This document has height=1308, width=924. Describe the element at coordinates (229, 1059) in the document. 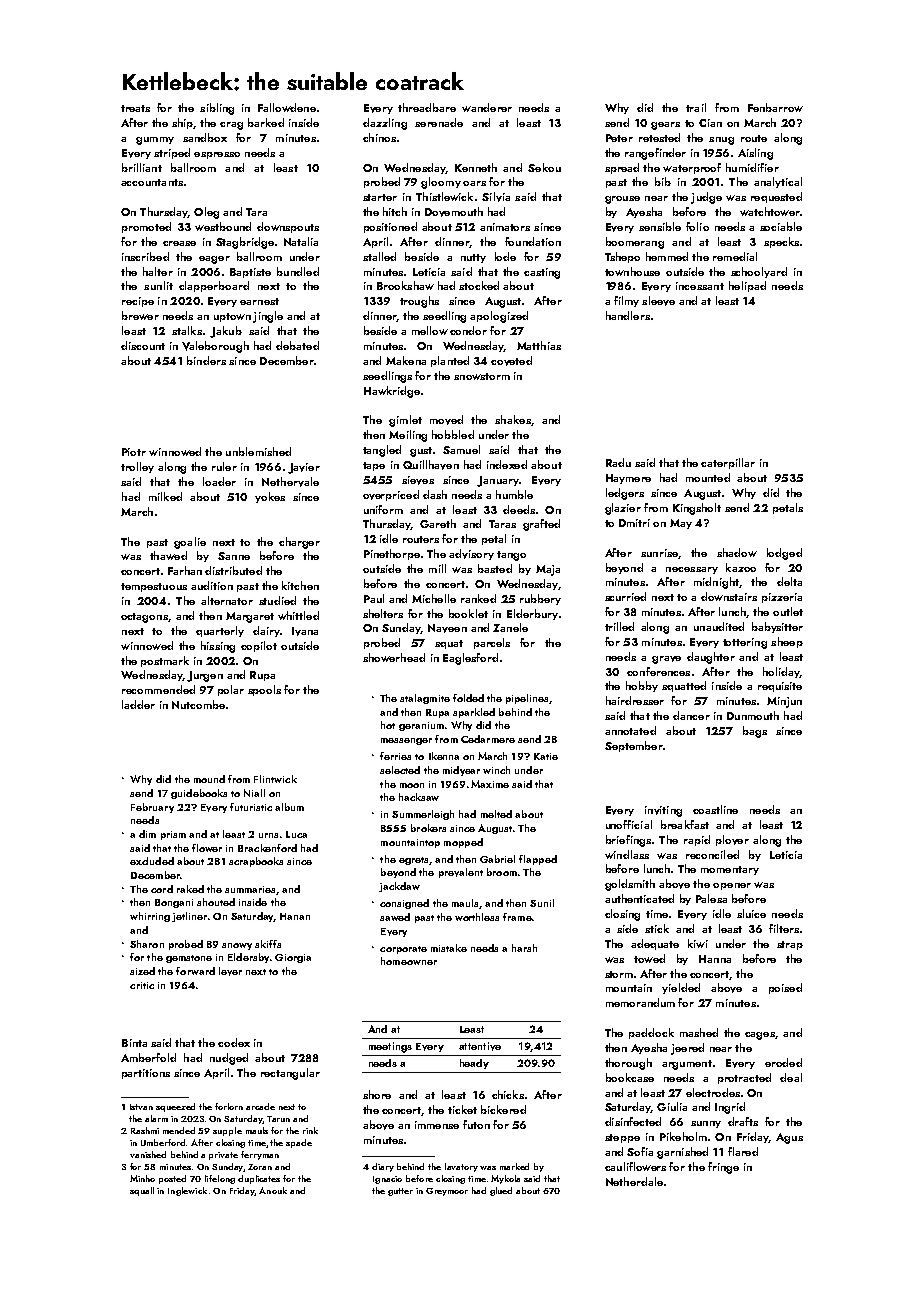

I see `nudged` at that location.
